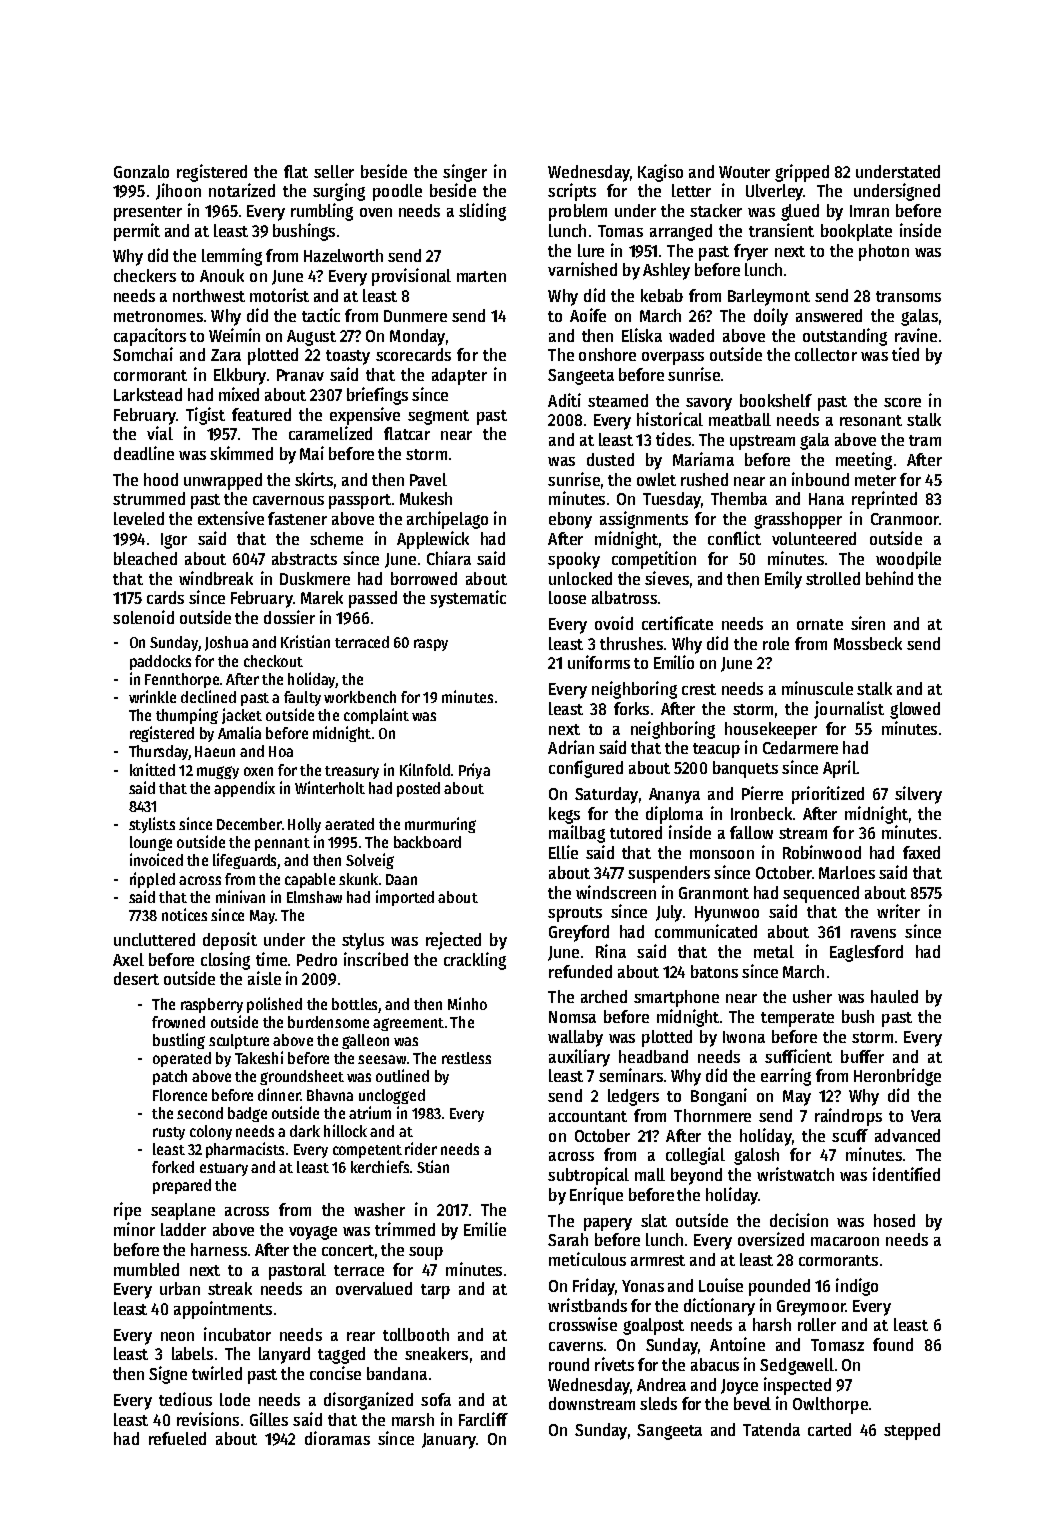  I want to click on labels, so click(192, 1353).
